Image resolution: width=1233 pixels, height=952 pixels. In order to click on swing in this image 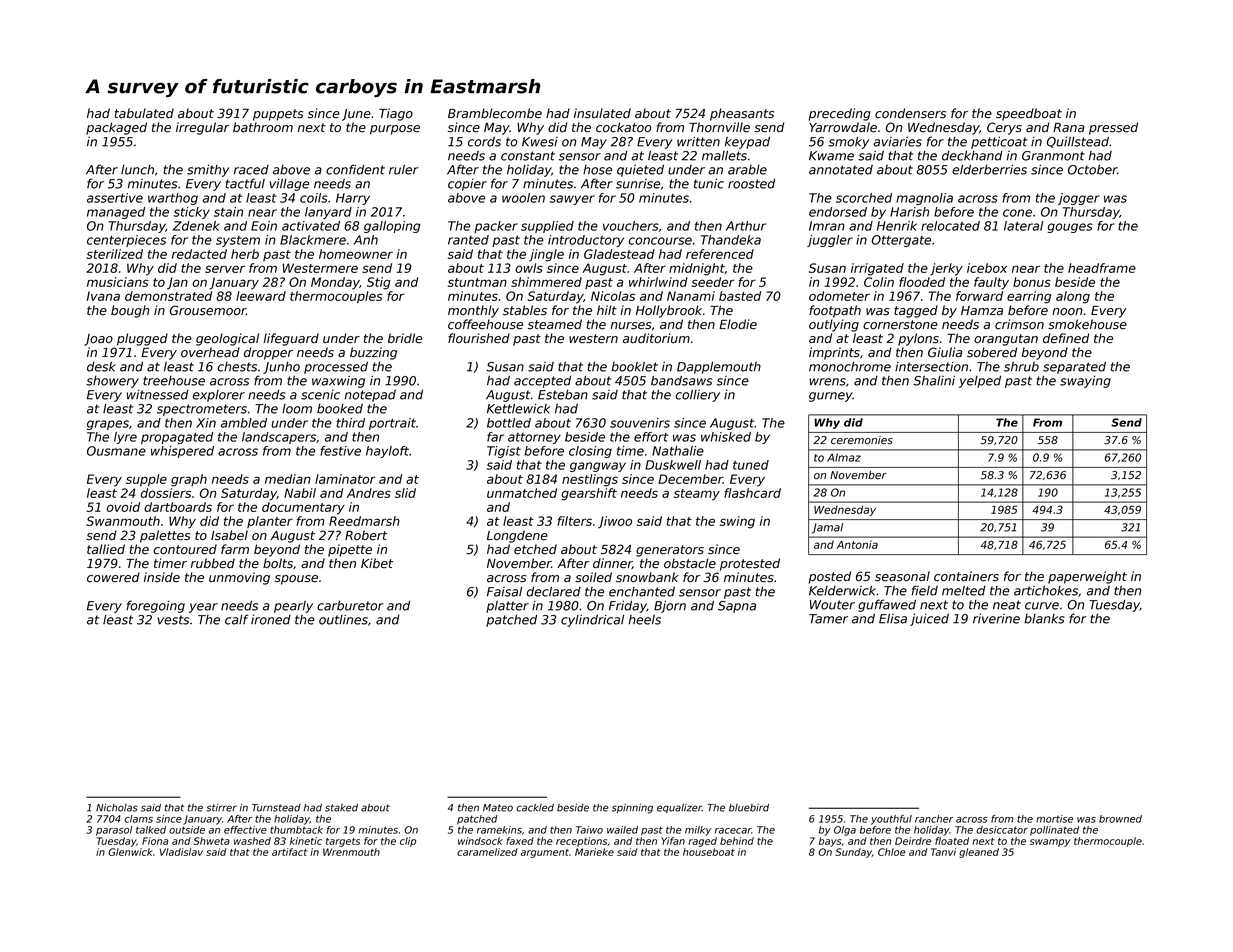, I will do `click(737, 522)`.
